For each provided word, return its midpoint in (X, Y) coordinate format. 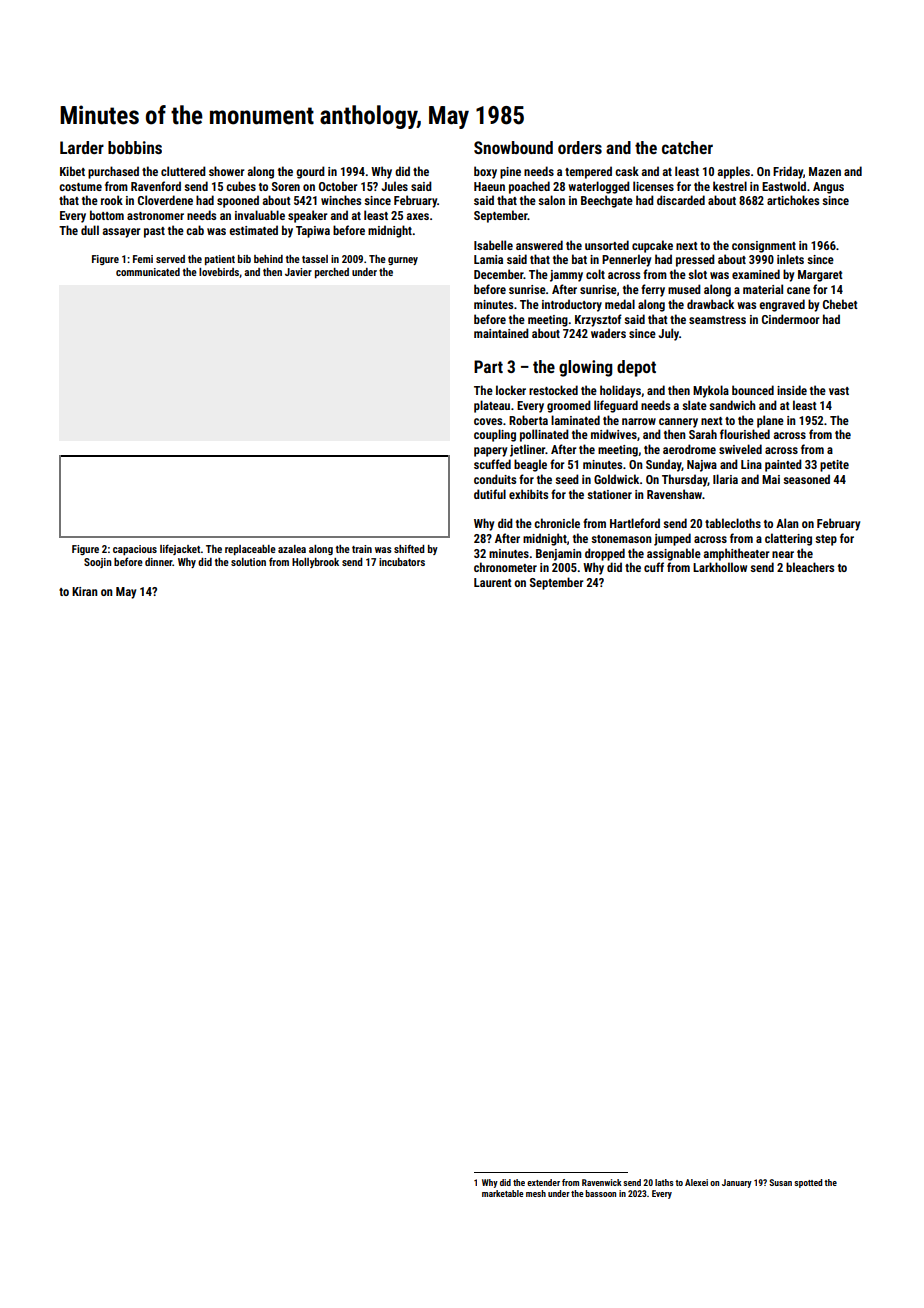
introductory (572, 305)
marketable (503, 1193)
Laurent (493, 582)
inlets (790, 259)
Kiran (85, 591)
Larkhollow (720, 567)
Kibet (72, 171)
